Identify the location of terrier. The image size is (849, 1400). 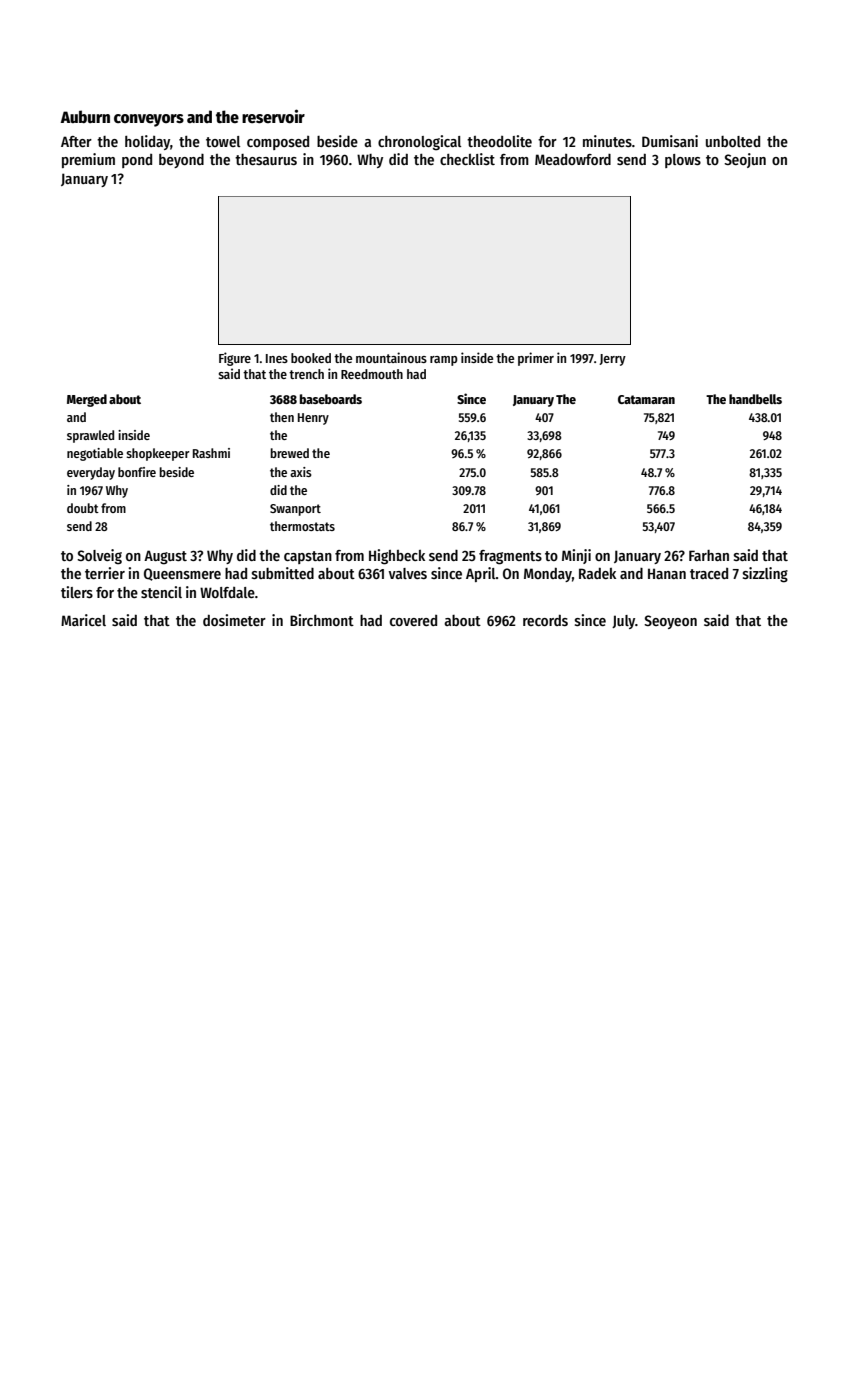
(105, 573).
